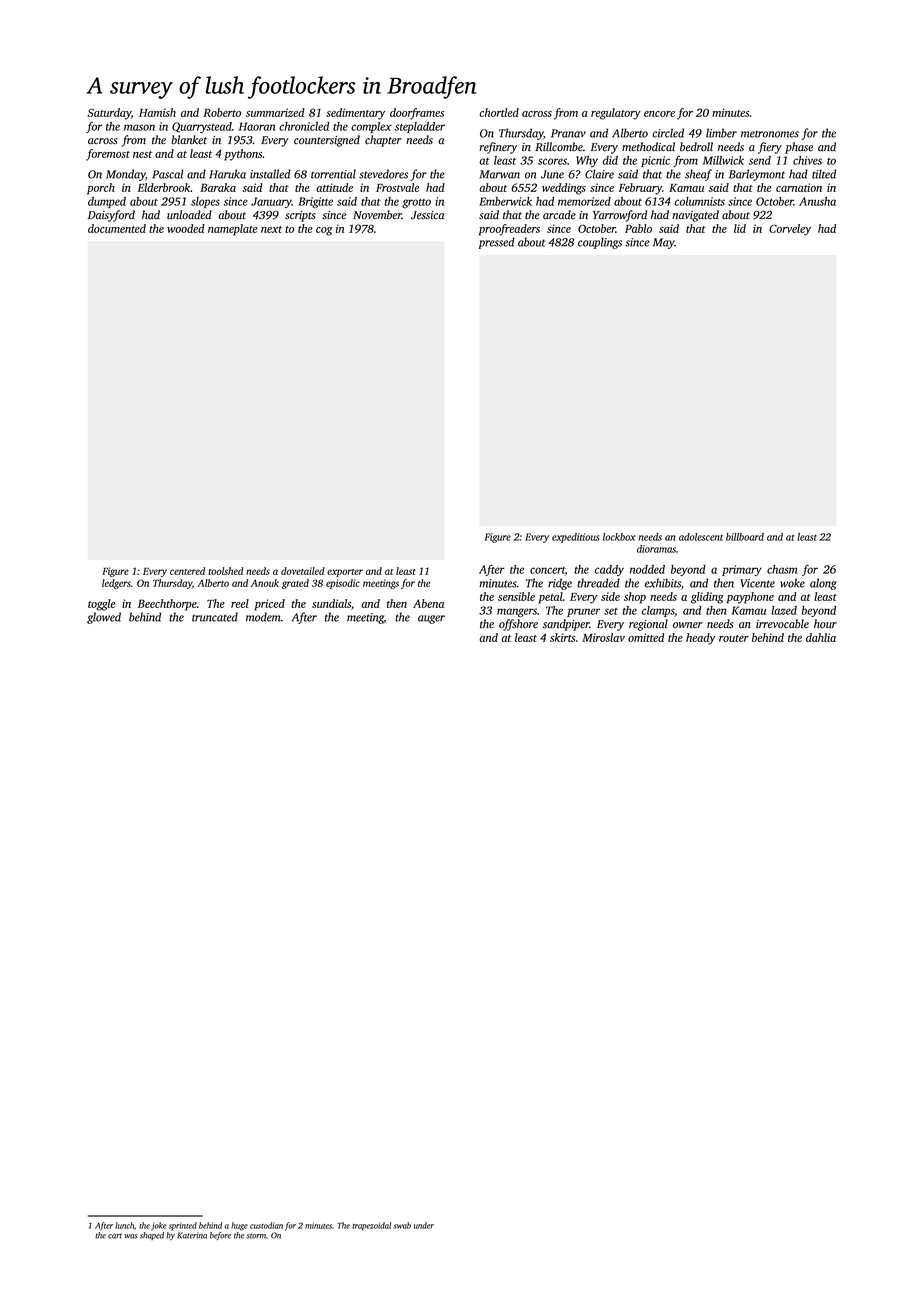 The image size is (924, 1308). I want to click on billboard, so click(745, 537).
